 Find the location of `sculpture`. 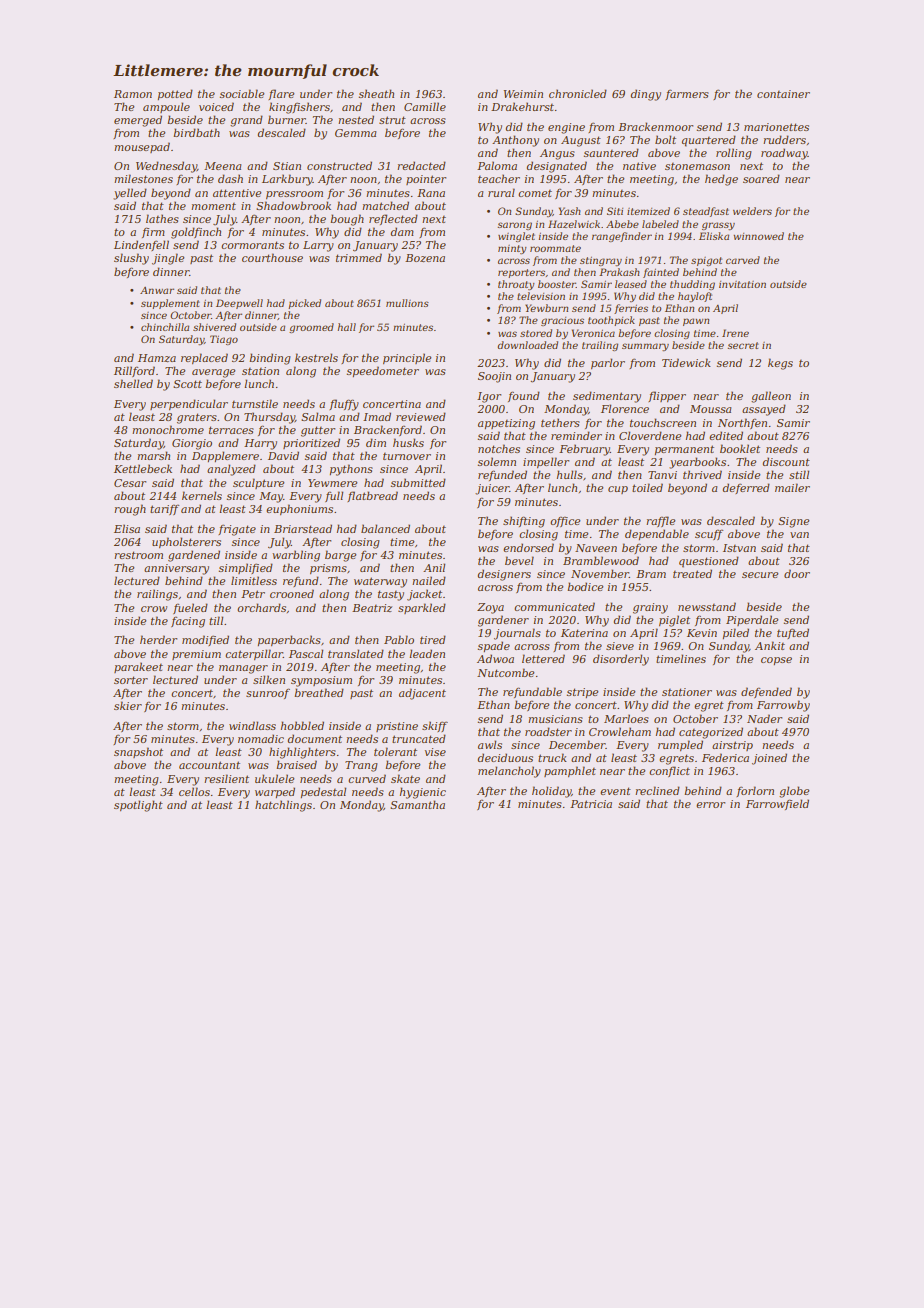

sculpture is located at coordinates (258, 483).
